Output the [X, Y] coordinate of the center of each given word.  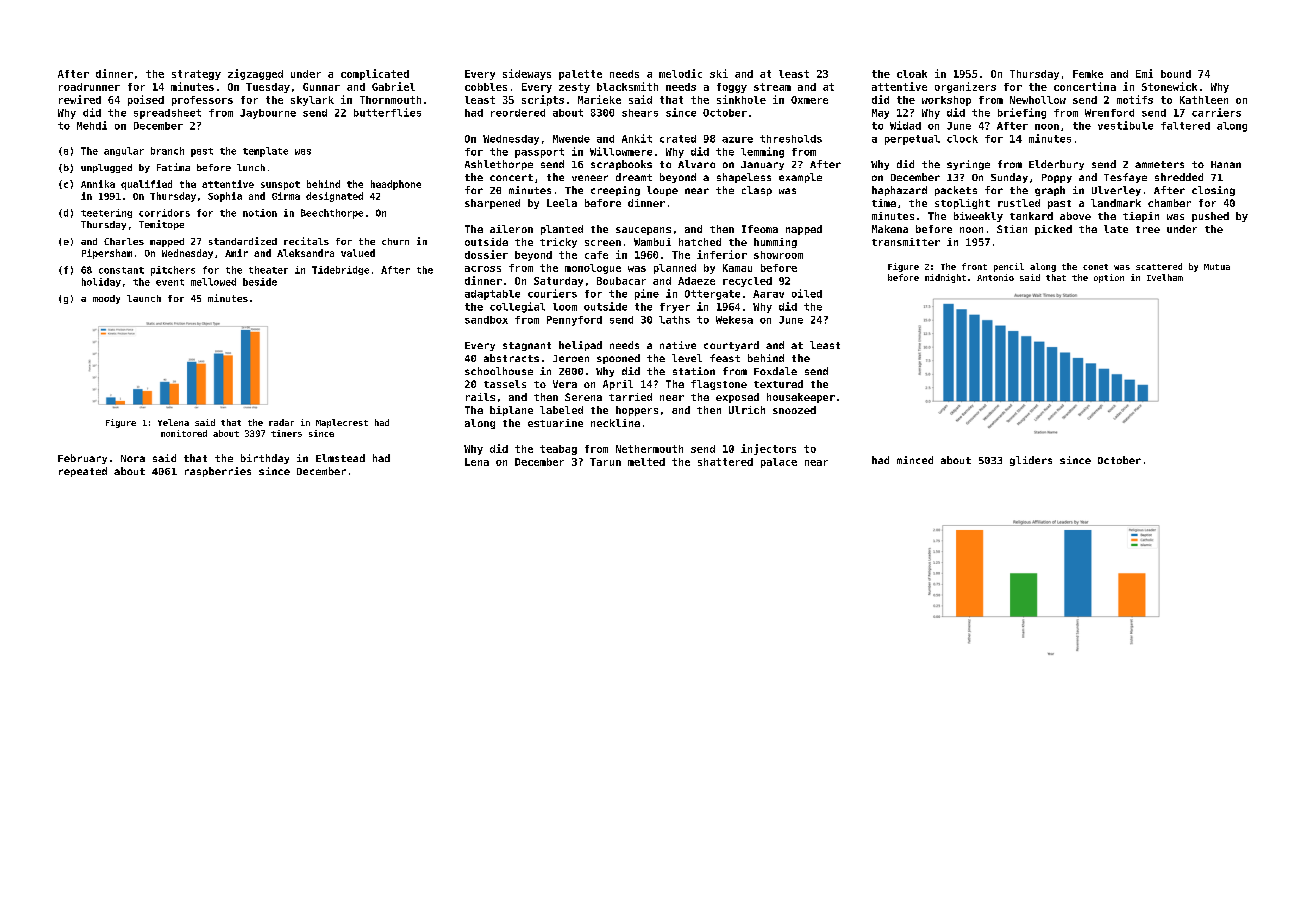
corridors [164, 213]
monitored [184, 433]
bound [1176, 74]
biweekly [978, 217]
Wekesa [734, 320]
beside [260, 282]
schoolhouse [499, 371]
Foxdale [775, 371]
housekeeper [801, 398]
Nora [133, 458]
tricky [558, 243]
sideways [527, 74]
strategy [196, 75]
